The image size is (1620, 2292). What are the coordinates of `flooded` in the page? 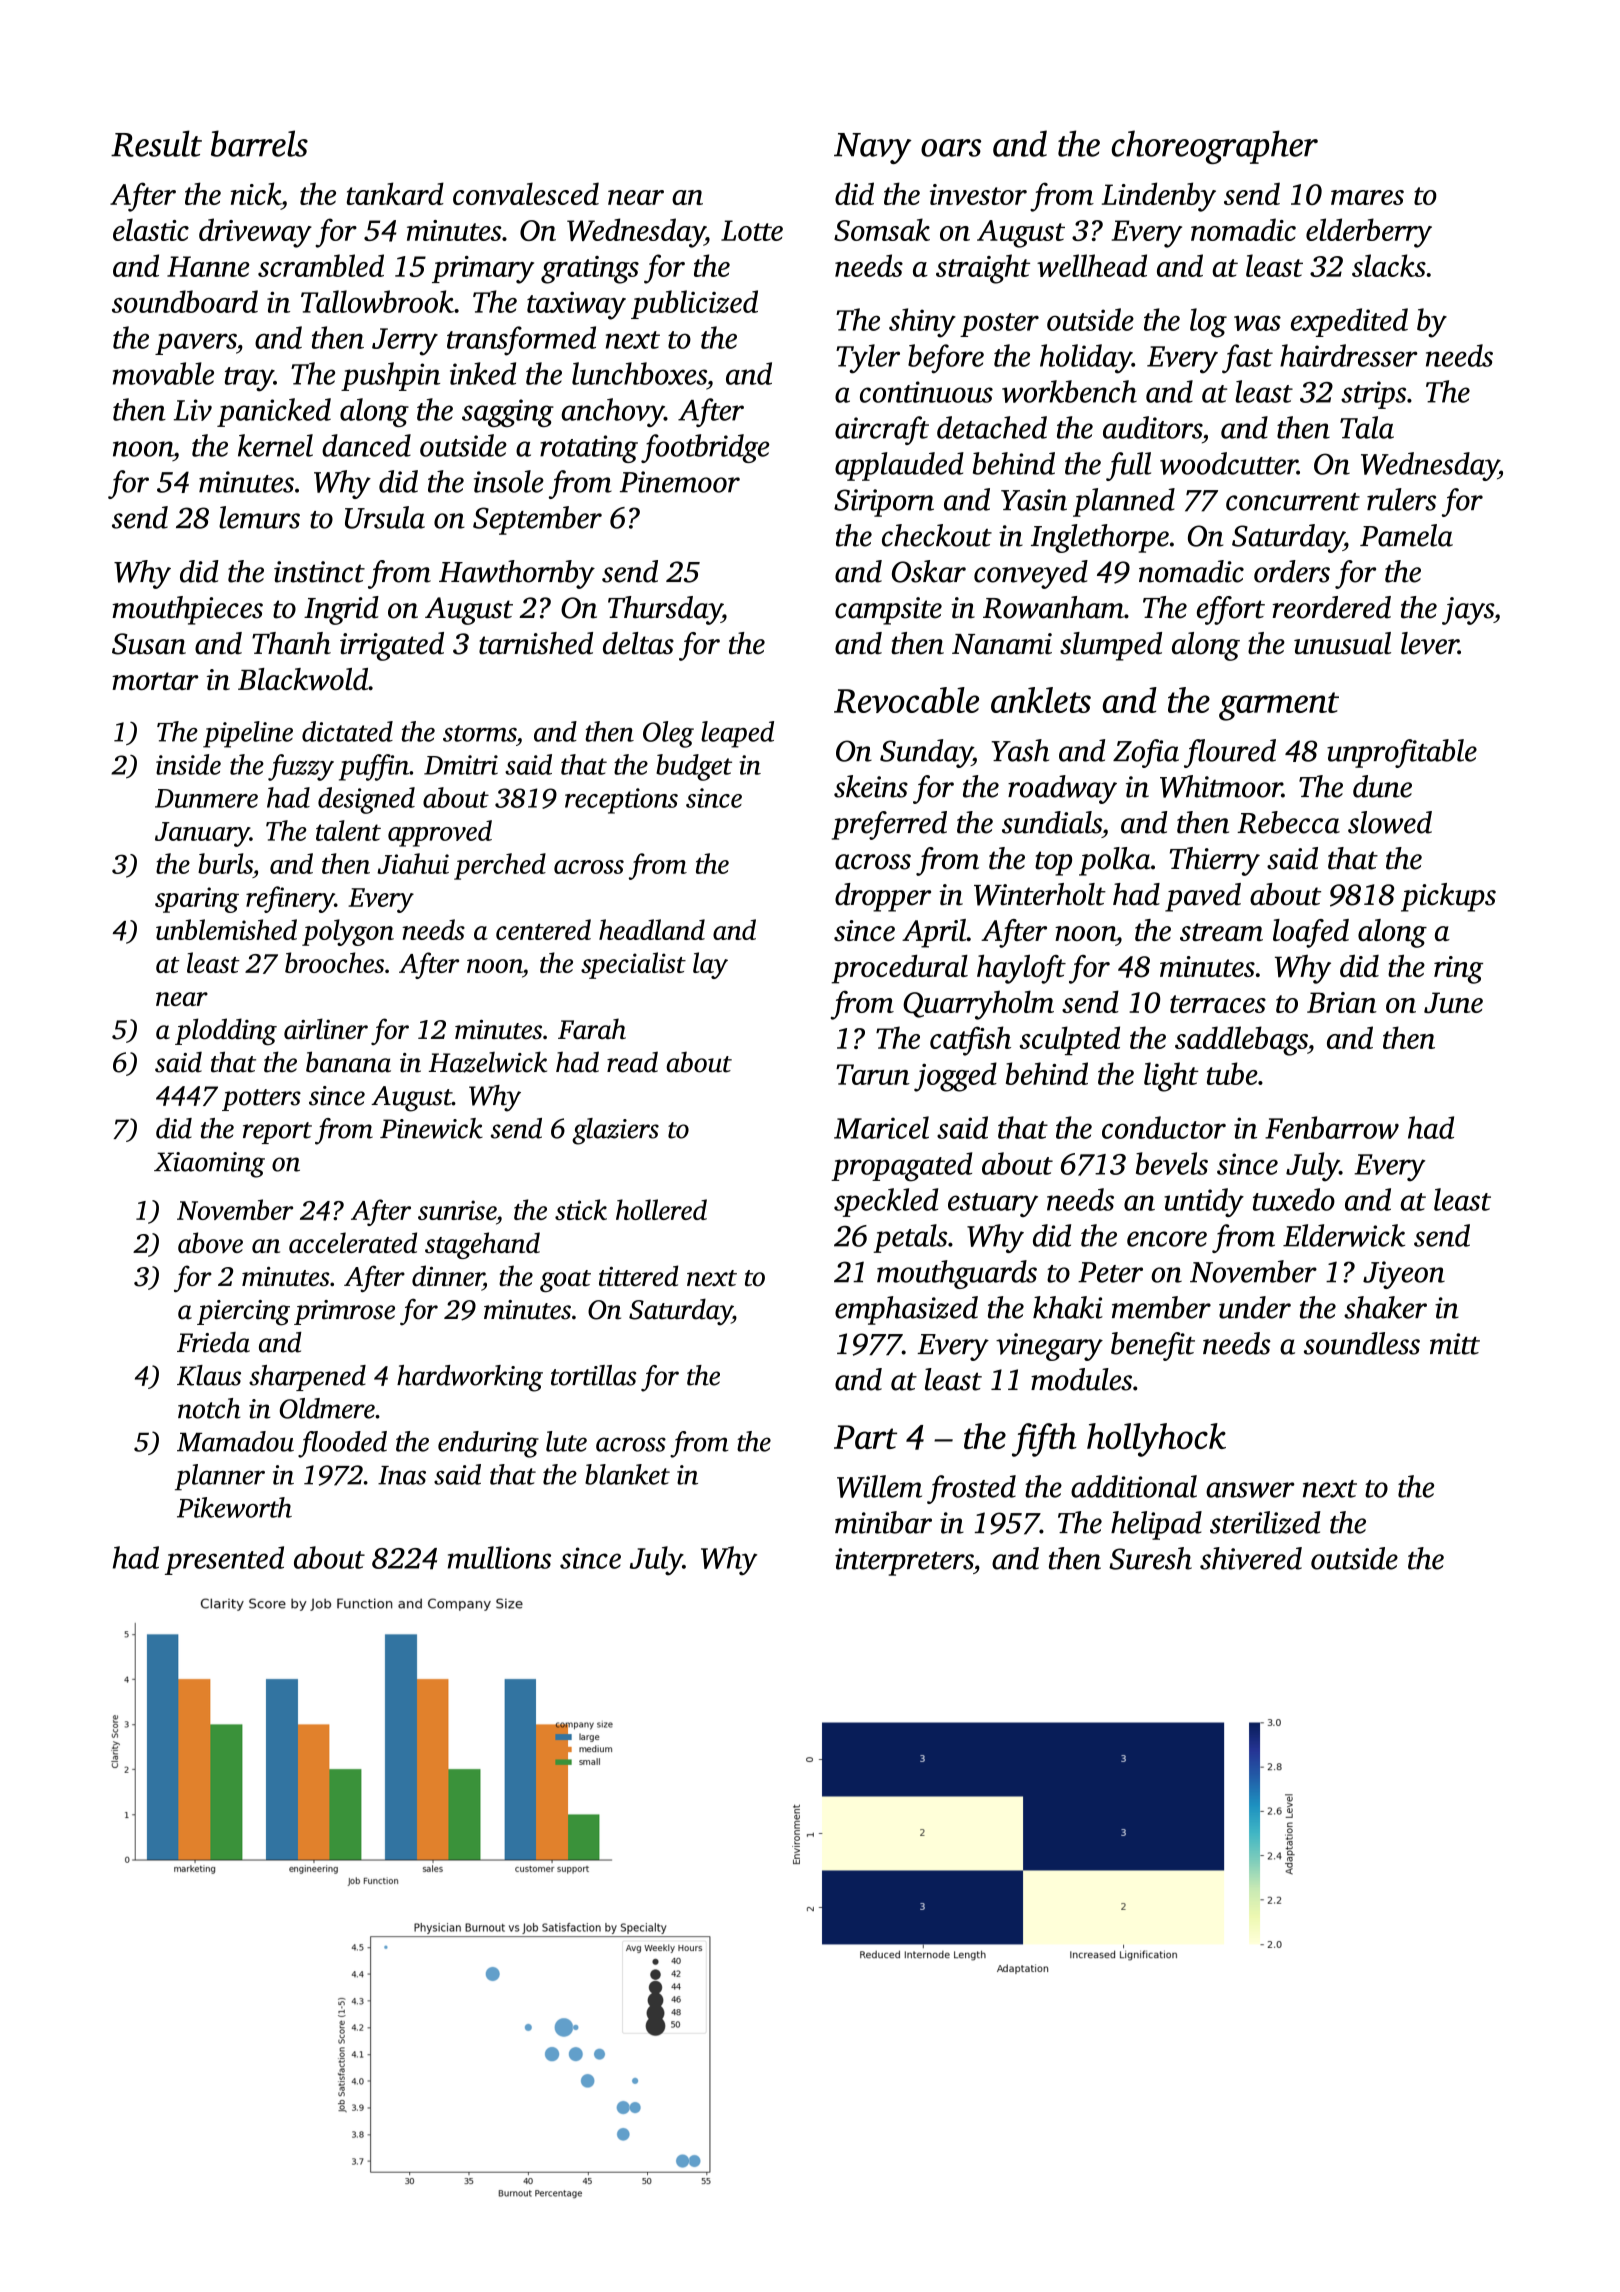 It's located at (342, 1444).
